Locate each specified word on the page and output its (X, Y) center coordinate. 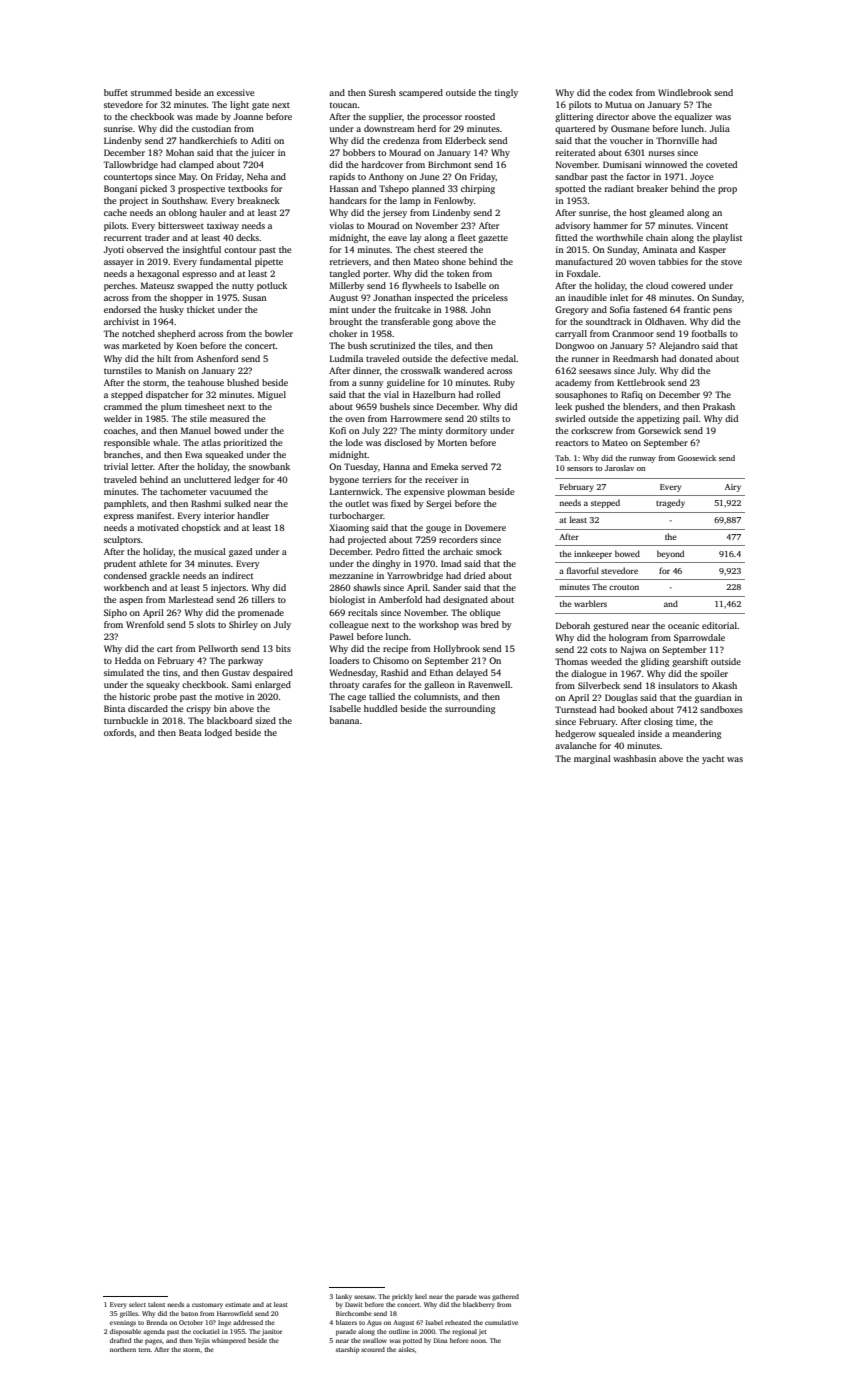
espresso (199, 275)
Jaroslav (619, 468)
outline (399, 1331)
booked (632, 709)
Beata (190, 732)
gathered (505, 1297)
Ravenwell (489, 684)
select (137, 1304)
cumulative (501, 1322)
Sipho (115, 613)
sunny (371, 384)
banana (344, 720)
